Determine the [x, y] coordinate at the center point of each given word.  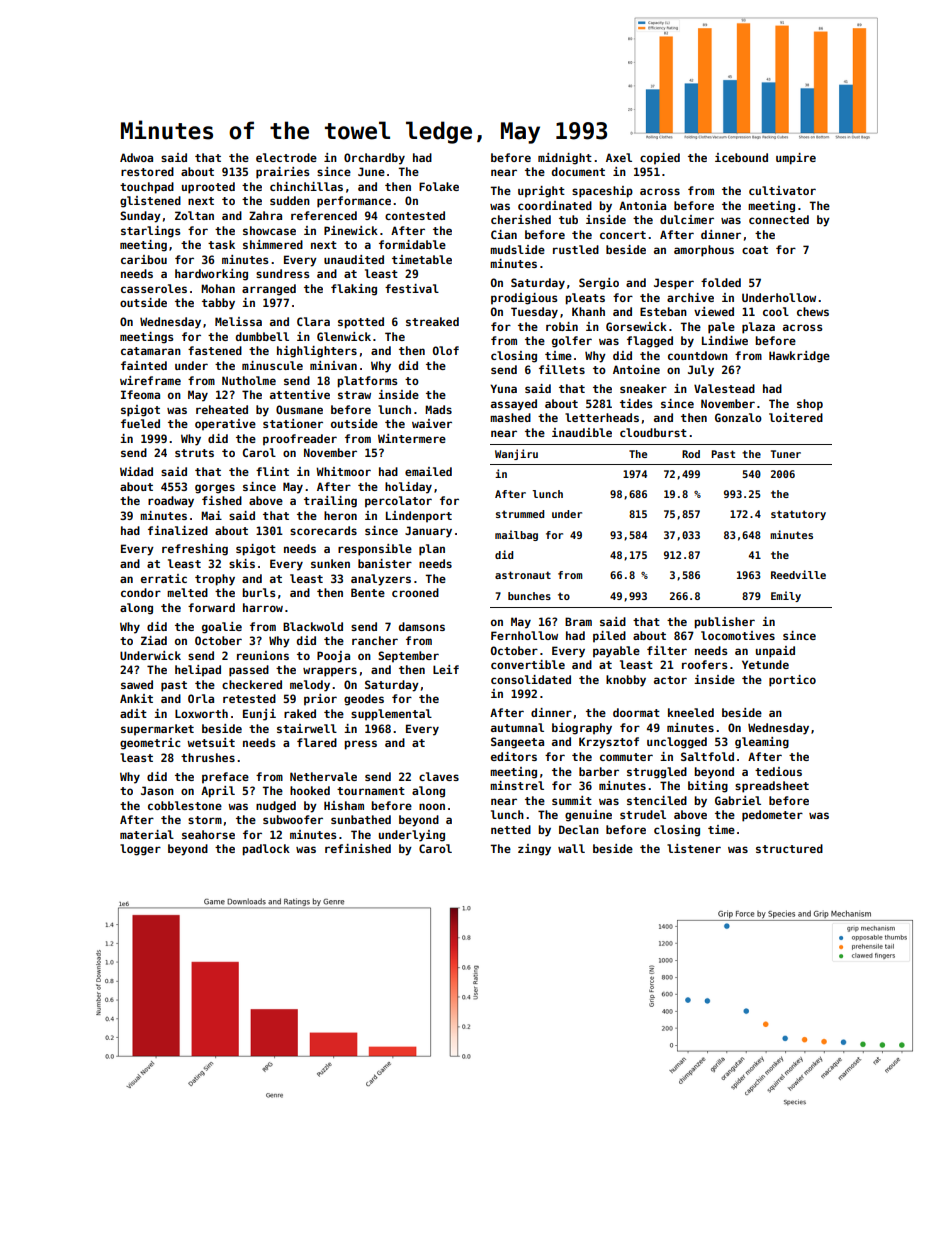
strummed [520, 514]
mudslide [517, 249]
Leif [446, 669]
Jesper [674, 284]
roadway [171, 502]
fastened [215, 350]
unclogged [677, 743]
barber [599, 771]
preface [225, 778]
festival [412, 288]
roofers [705, 664]
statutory [798, 515]
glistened [150, 202]
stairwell [307, 728]
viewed [714, 311]
